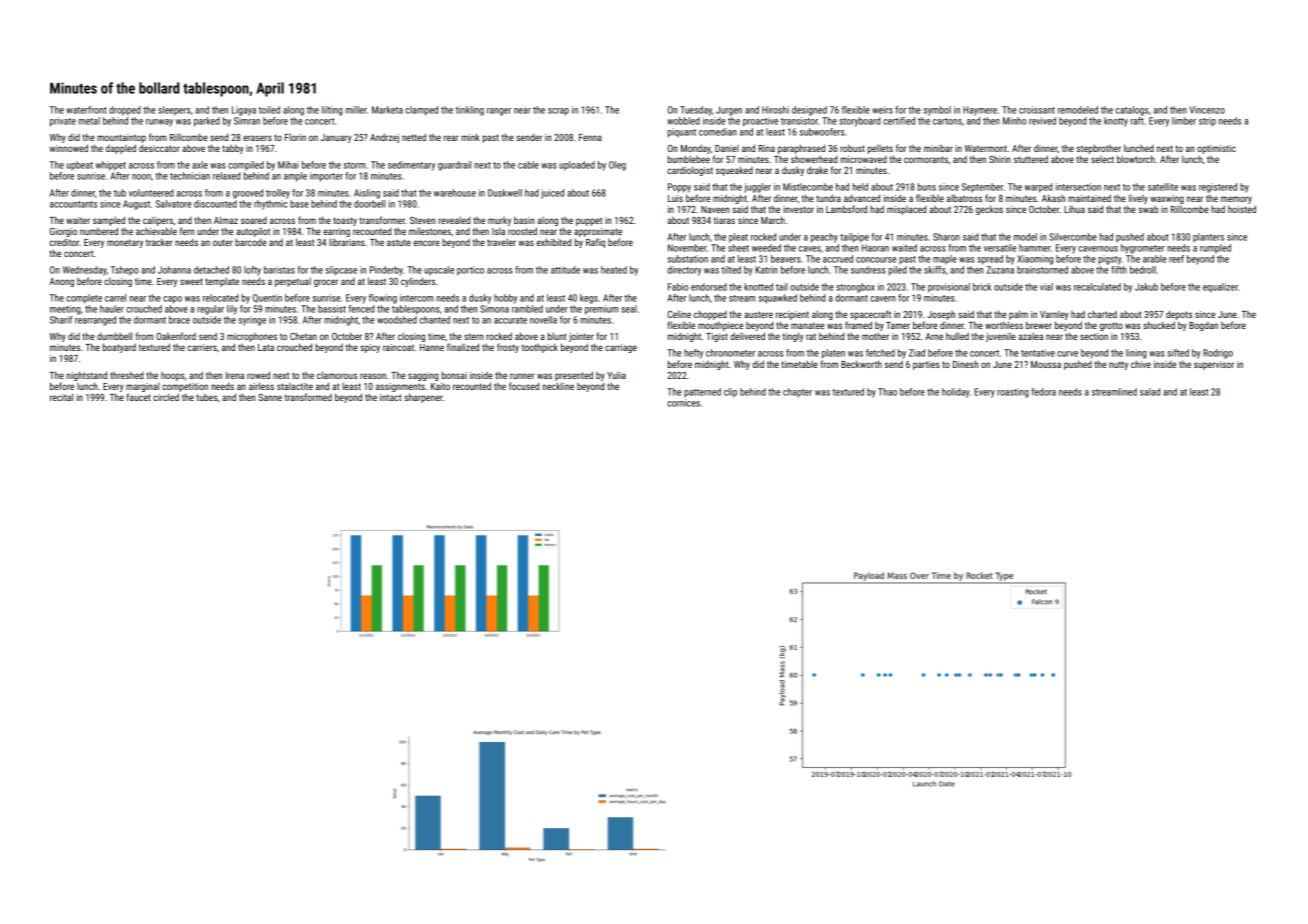 This screenshot has height=924, width=1308. Describe the element at coordinates (61, 397) in the screenshot. I see `recital` at that location.
